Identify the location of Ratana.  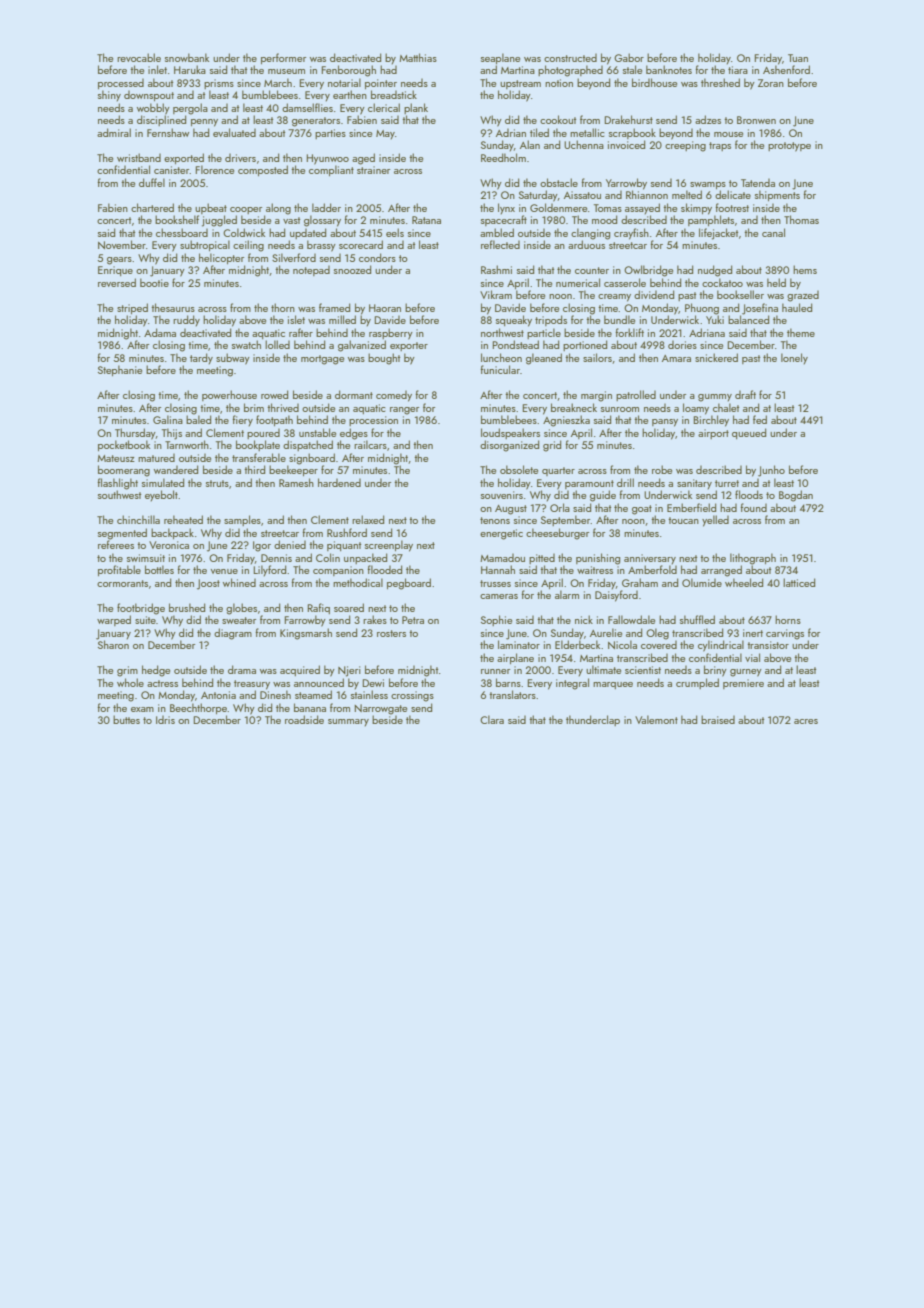
(426, 220).
